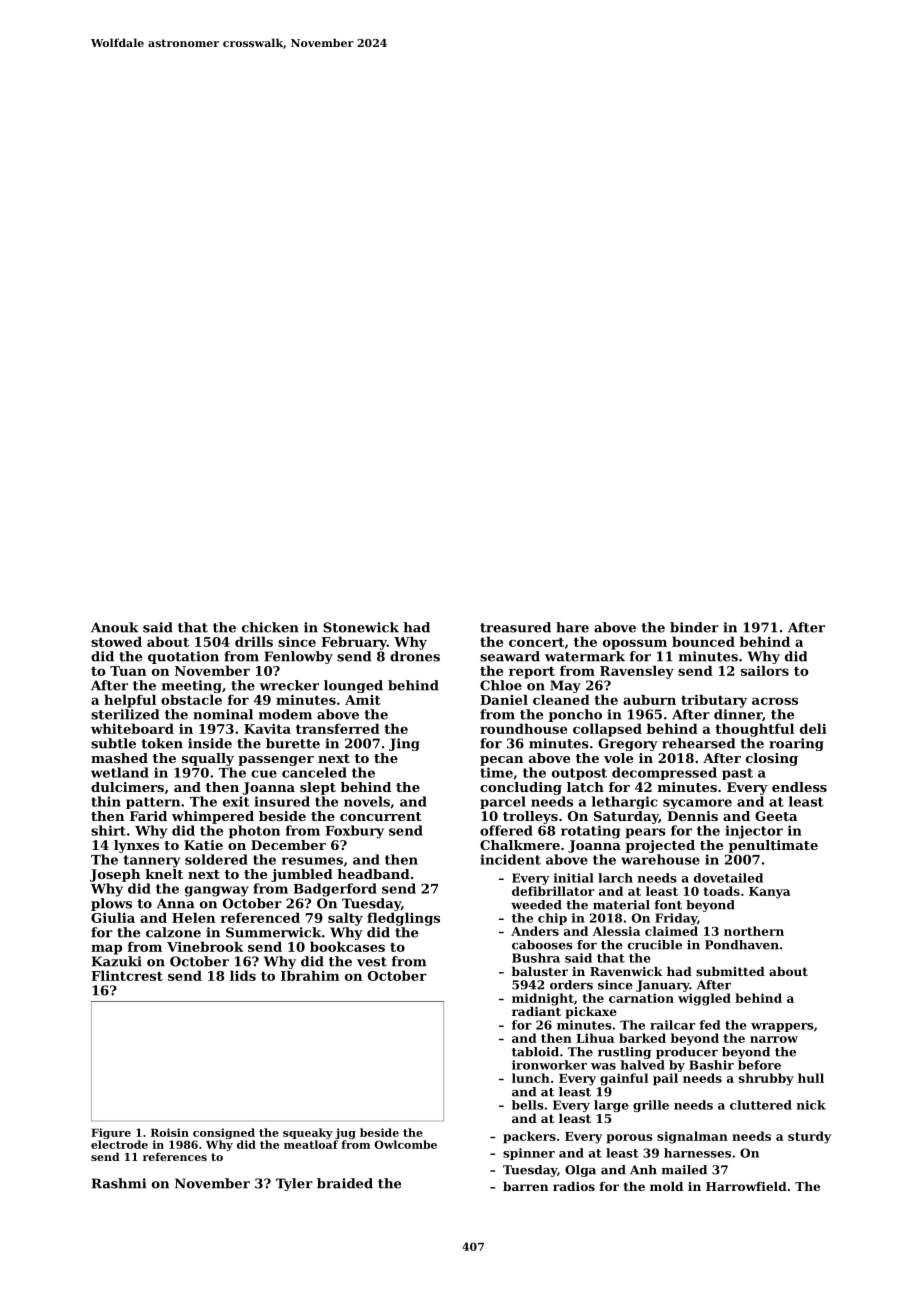 The height and width of the screenshot is (1308, 924). What do you see at coordinates (125, 714) in the screenshot?
I see `sterilized` at bounding box center [125, 714].
